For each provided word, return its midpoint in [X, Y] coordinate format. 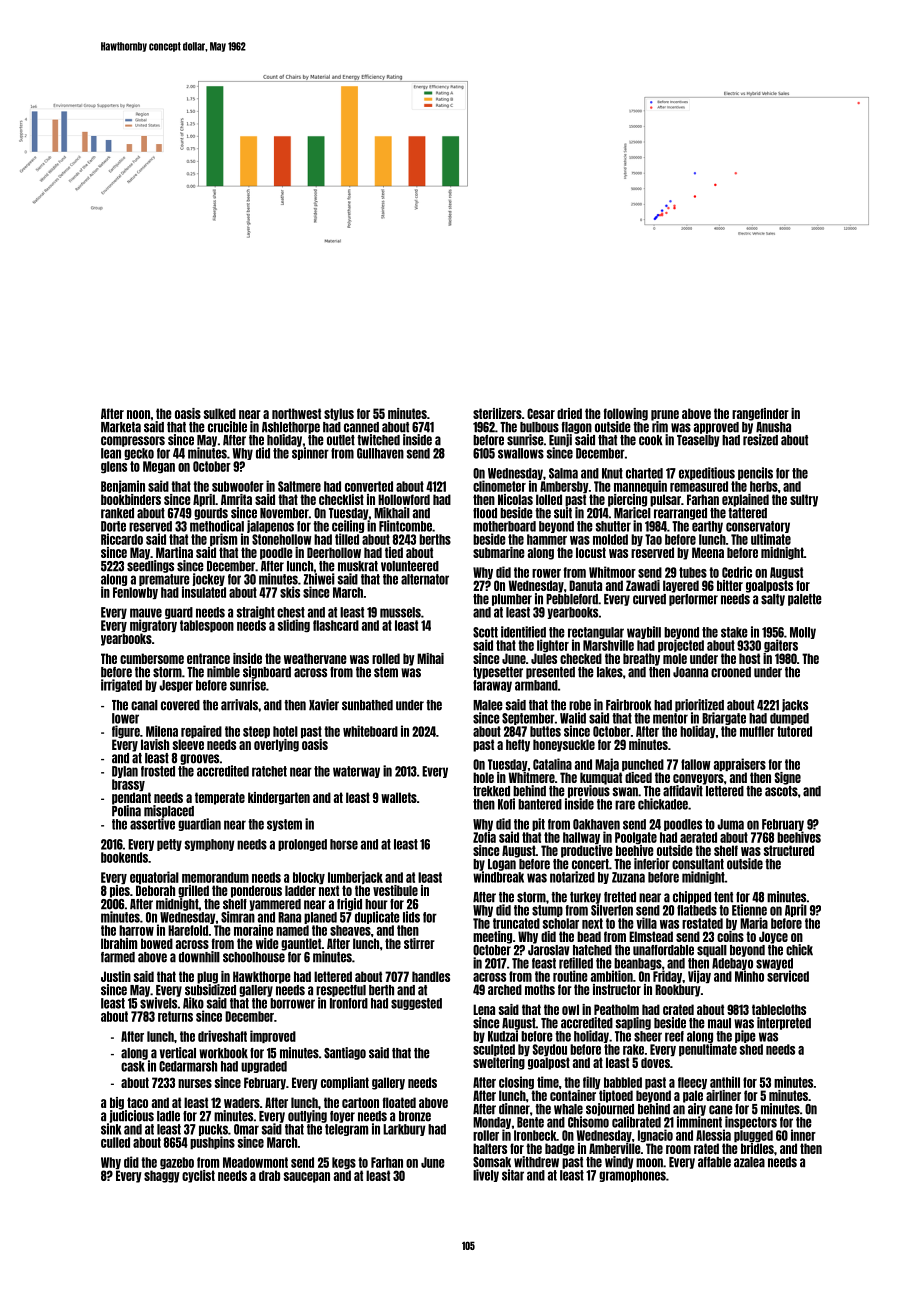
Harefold [188, 930]
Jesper [176, 686]
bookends [124, 857]
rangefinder [760, 414]
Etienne [749, 910]
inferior [652, 864]
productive [587, 851]
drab [269, 1175]
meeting [492, 937]
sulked [220, 413]
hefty [518, 745]
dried [569, 413]
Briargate [724, 718]
